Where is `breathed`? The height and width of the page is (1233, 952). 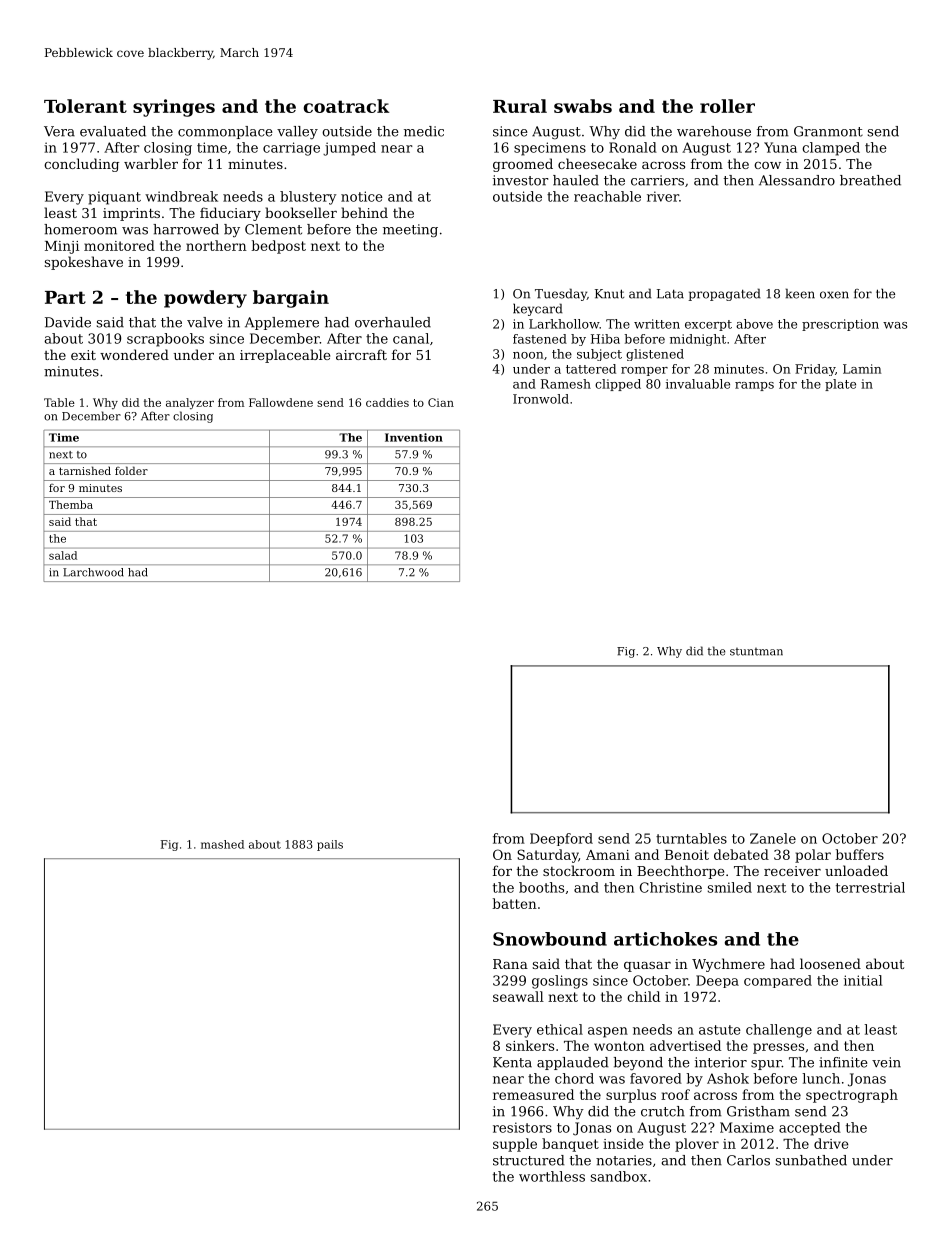 breathed is located at coordinates (870, 180).
